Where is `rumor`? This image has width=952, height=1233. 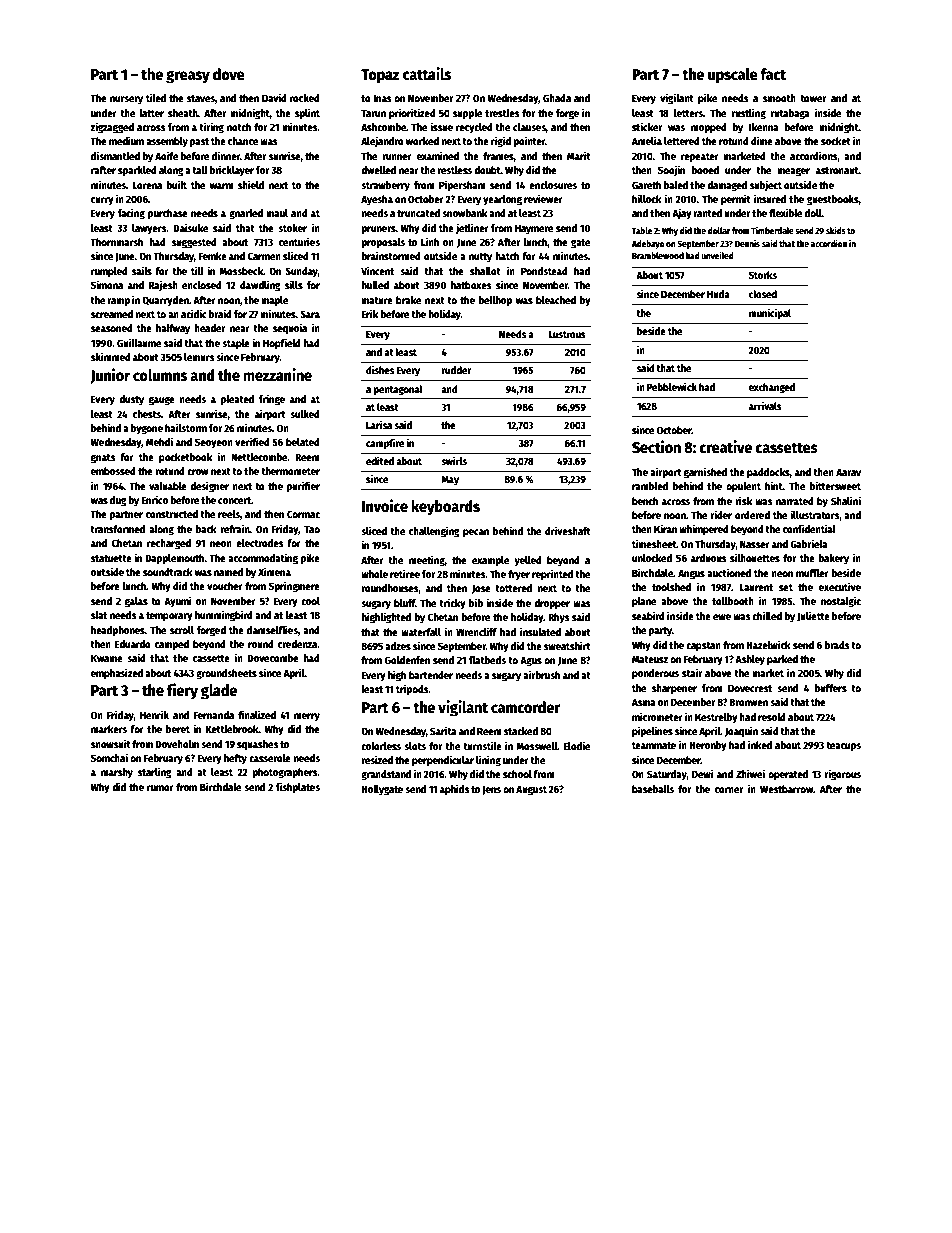 rumor is located at coordinates (160, 788).
